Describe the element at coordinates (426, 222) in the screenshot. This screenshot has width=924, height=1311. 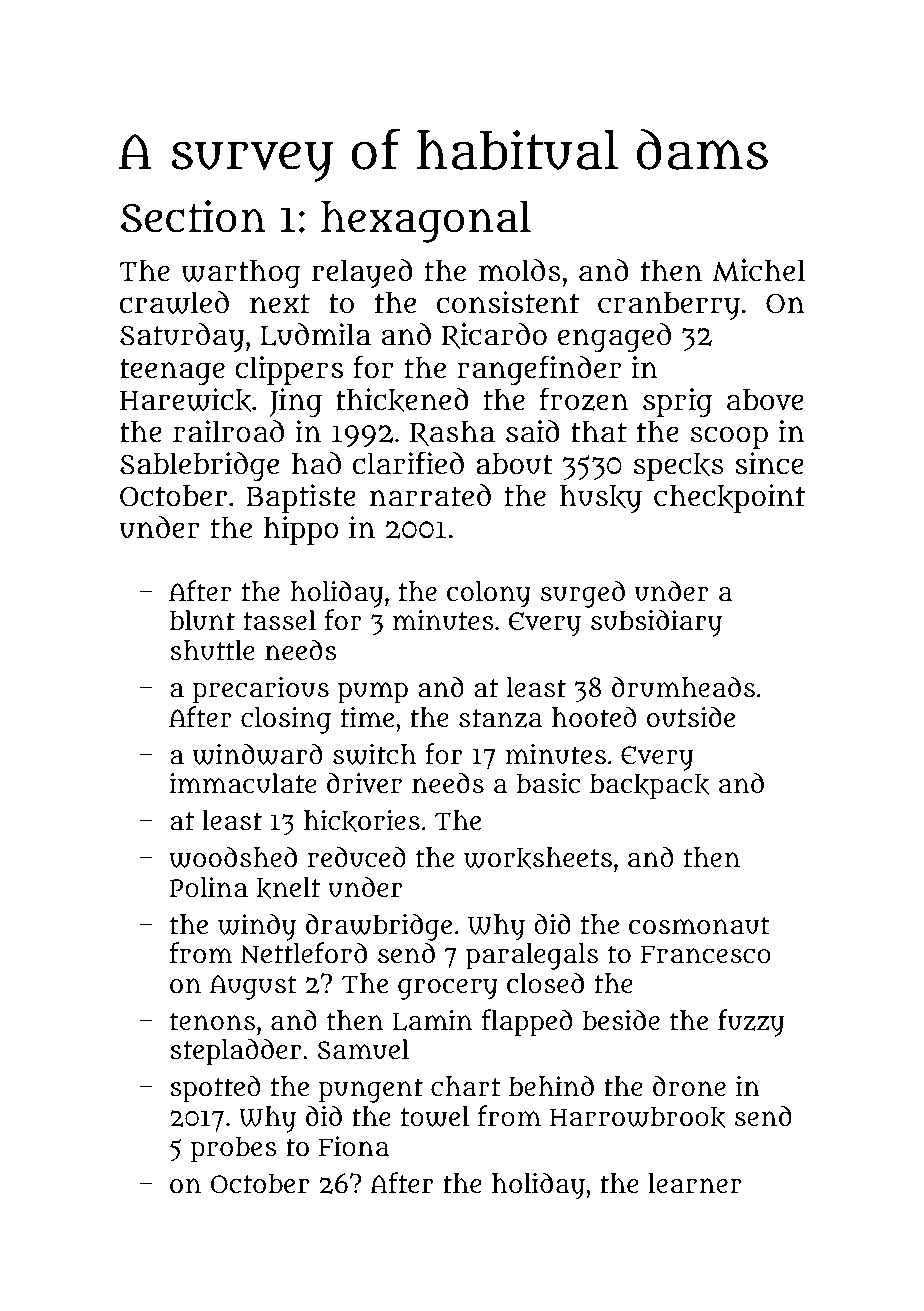
I see `hexagonal` at that location.
